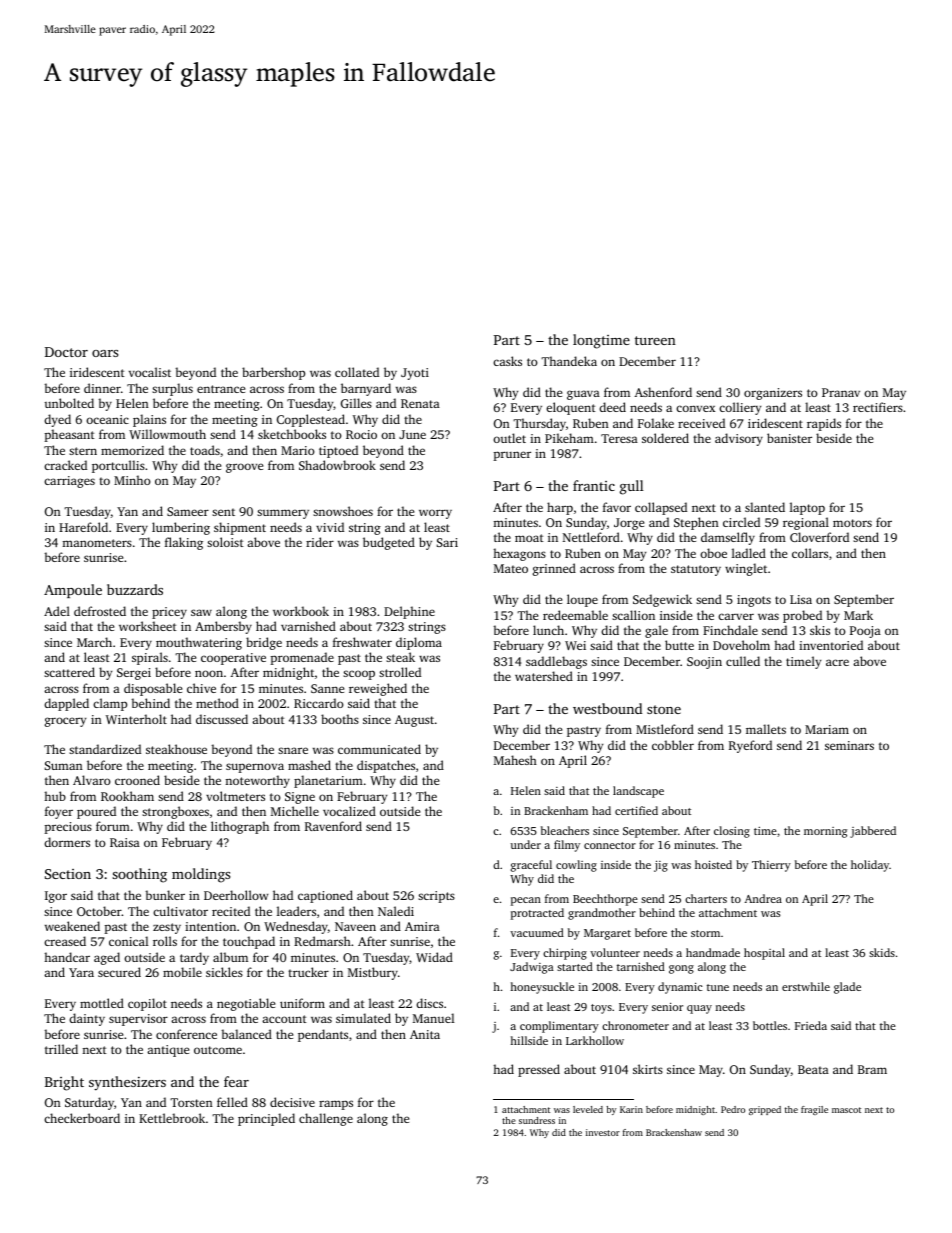 The width and height of the page is (952, 1233). I want to click on dormers, so click(67, 842).
